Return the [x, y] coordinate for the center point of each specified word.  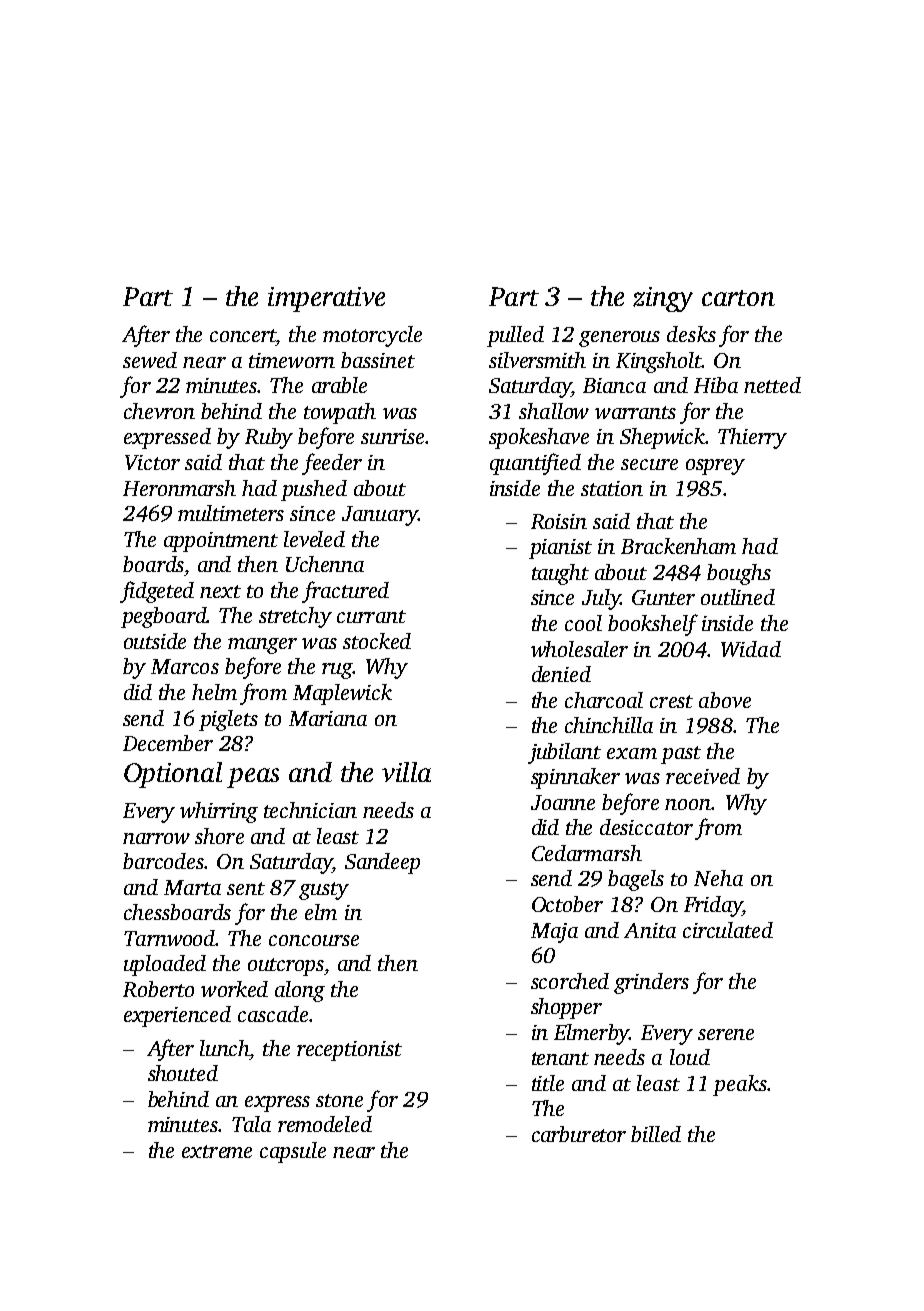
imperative [326, 299]
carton [738, 298]
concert [243, 335]
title [548, 1083]
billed [656, 1134]
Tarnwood [170, 938]
